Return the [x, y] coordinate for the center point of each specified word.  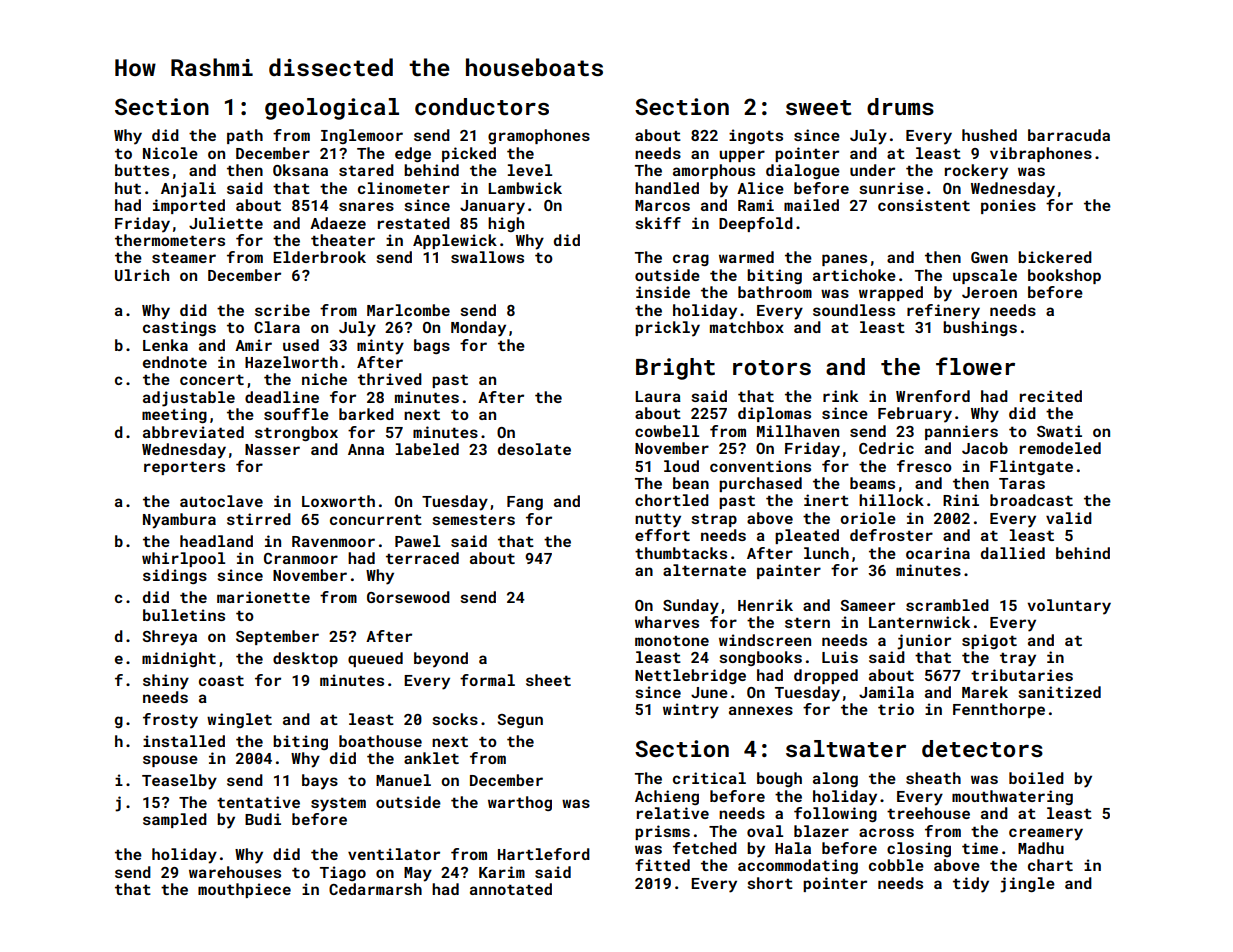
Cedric [886, 448]
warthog [520, 803]
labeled [427, 449]
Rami [756, 205]
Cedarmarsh [375, 889]
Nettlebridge [690, 676]
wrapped [891, 293]
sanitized [1059, 692]
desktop [305, 659]
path [245, 136]
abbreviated [193, 432]
